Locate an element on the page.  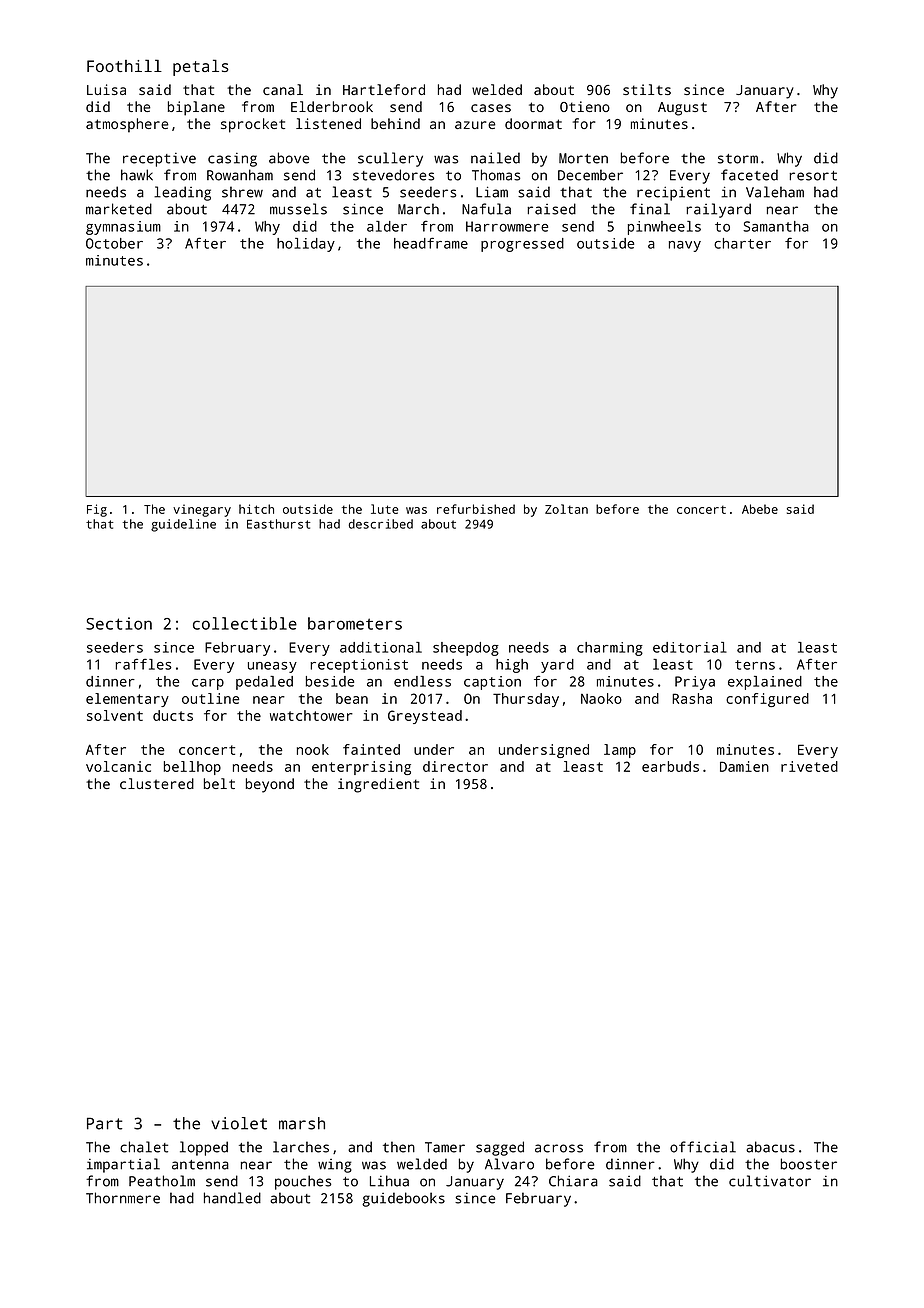
Naoko is located at coordinates (601, 698).
